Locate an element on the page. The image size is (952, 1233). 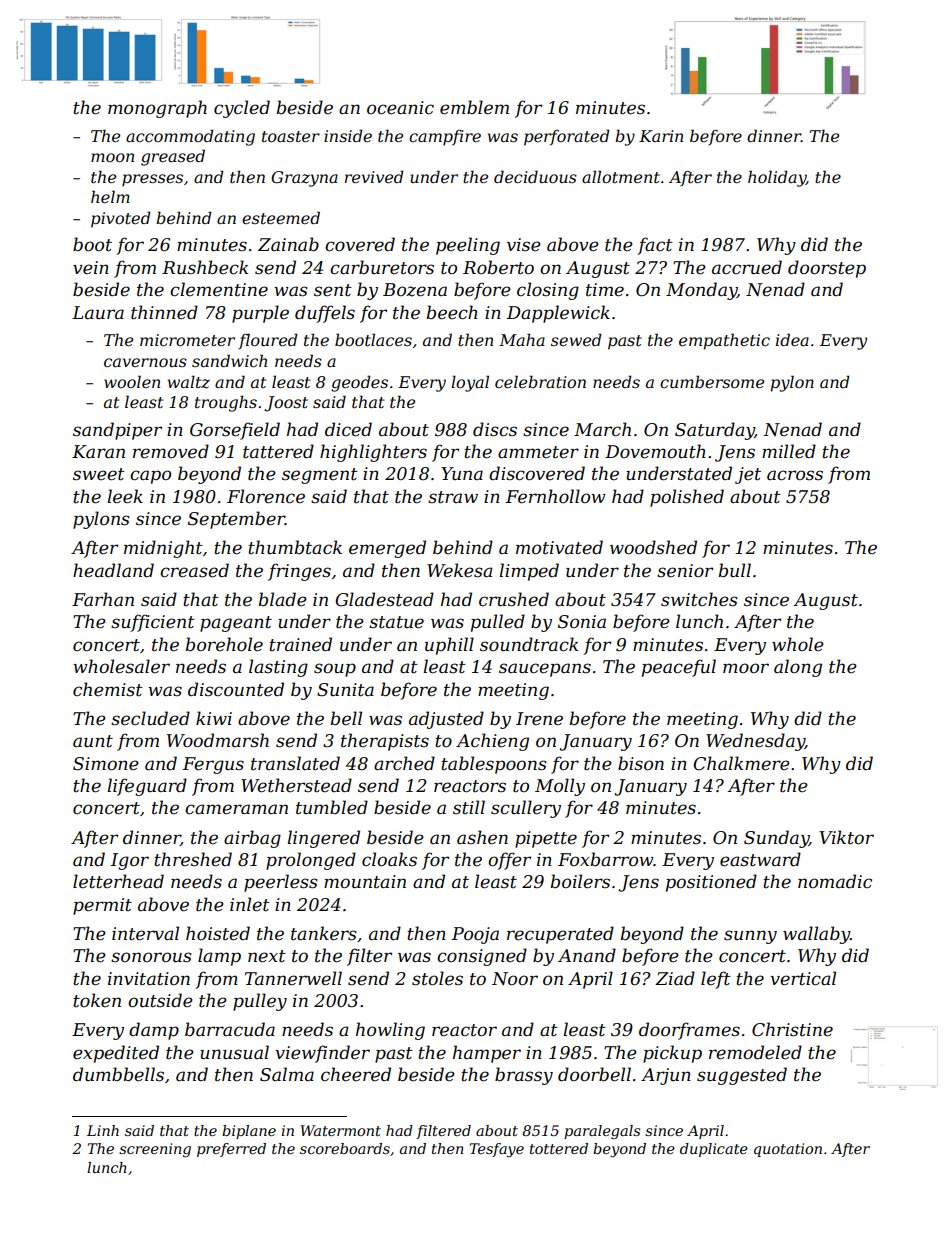
purple is located at coordinates (260, 314).
